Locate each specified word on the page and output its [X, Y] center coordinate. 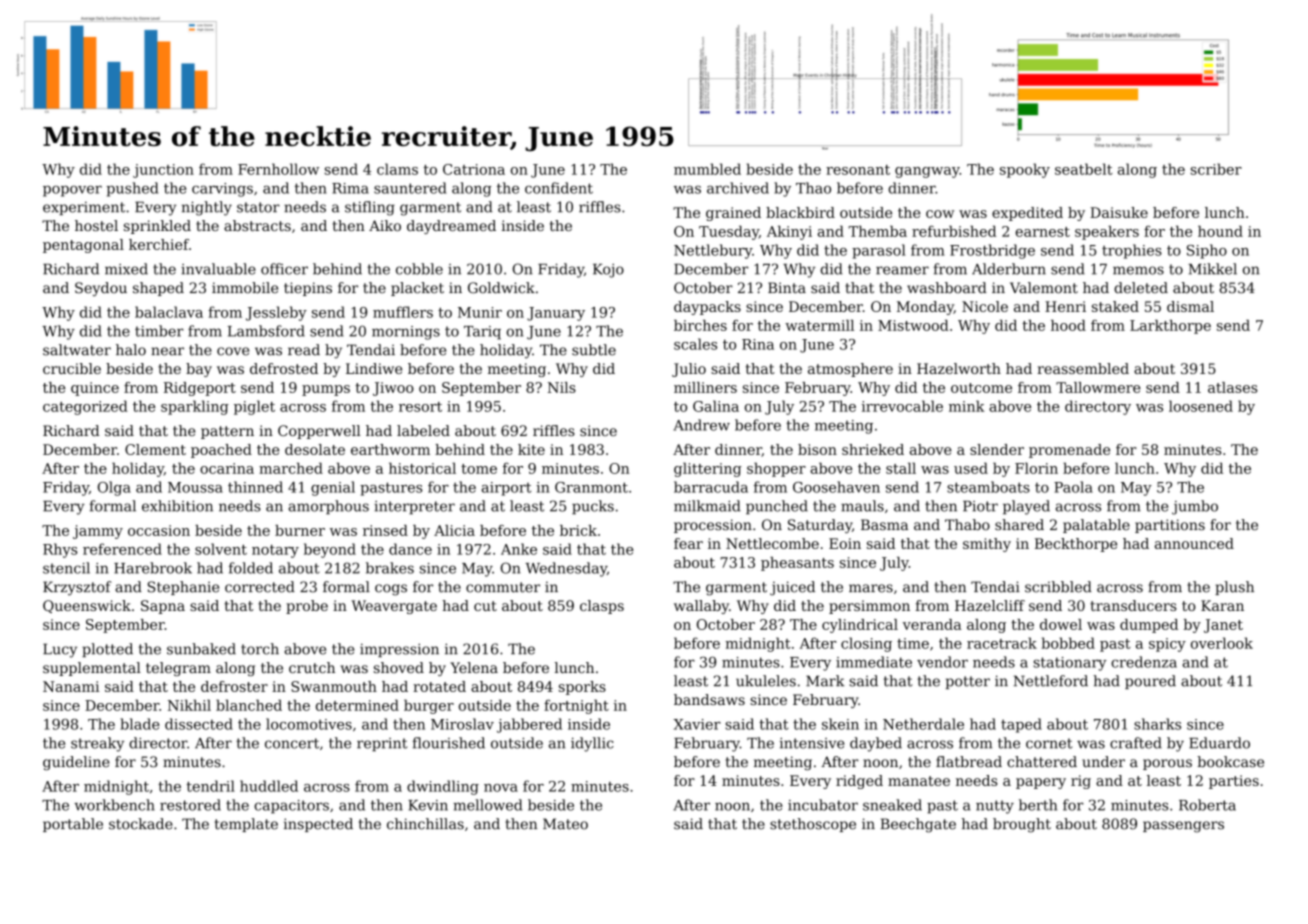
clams [397, 169]
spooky [1025, 170]
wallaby [701, 607]
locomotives [309, 724]
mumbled [707, 169]
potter [967, 682]
